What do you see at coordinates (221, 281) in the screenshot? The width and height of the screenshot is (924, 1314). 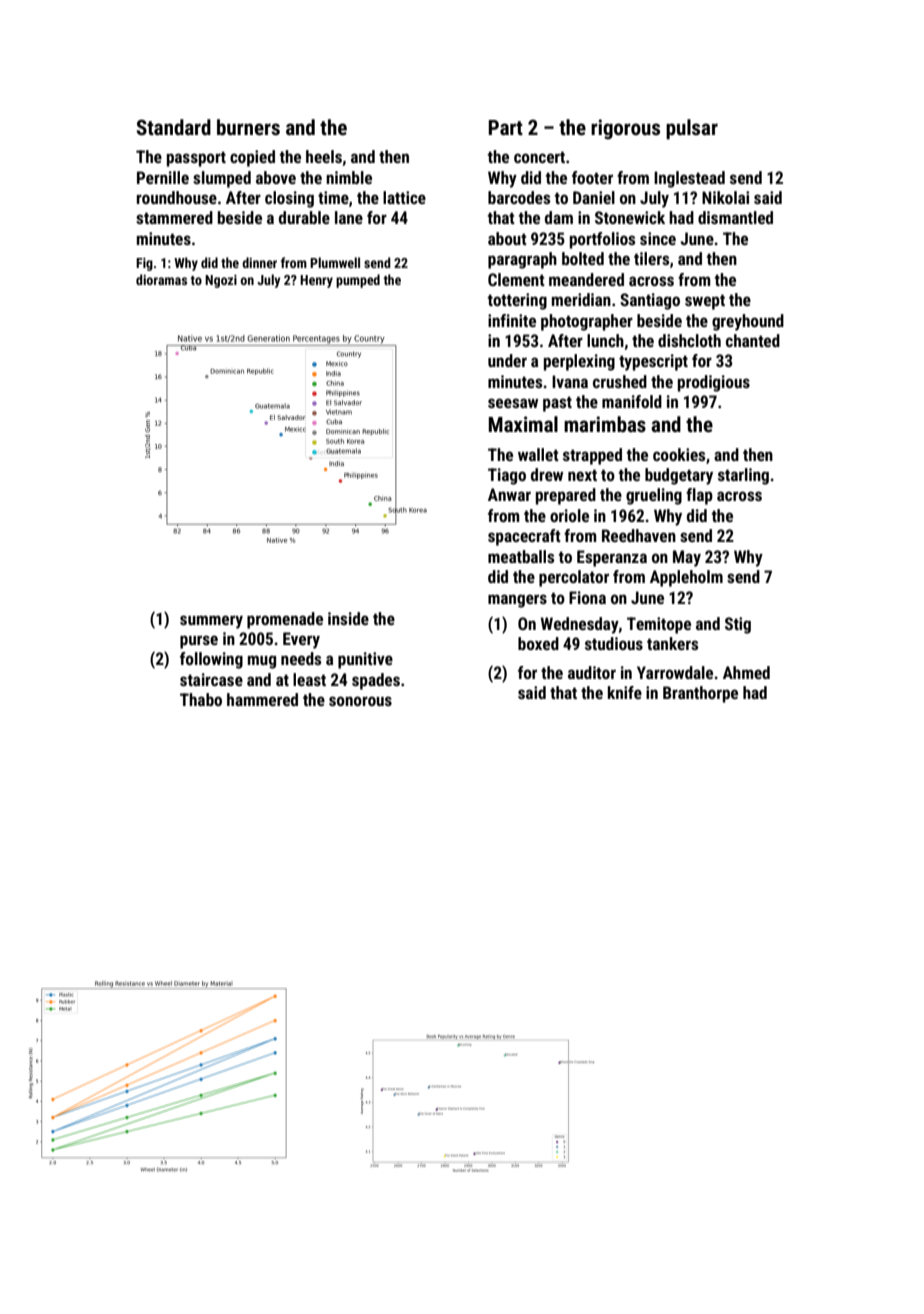 I see `Ngozi` at bounding box center [221, 281].
